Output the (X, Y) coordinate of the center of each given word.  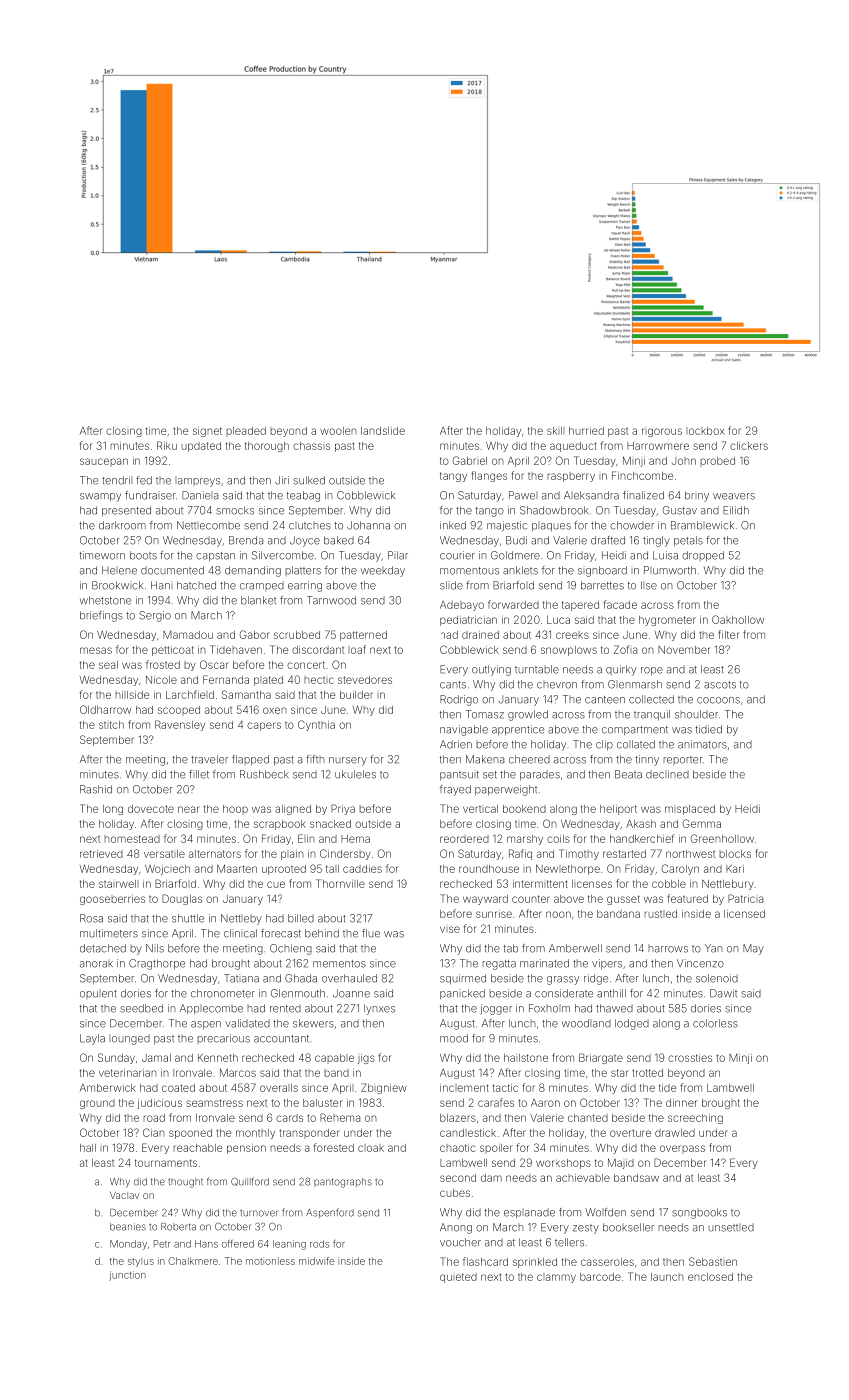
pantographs (343, 1183)
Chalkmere (193, 1261)
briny (697, 496)
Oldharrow (105, 709)
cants (453, 685)
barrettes (602, 585)
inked (453, 525)
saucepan (104, 462)
